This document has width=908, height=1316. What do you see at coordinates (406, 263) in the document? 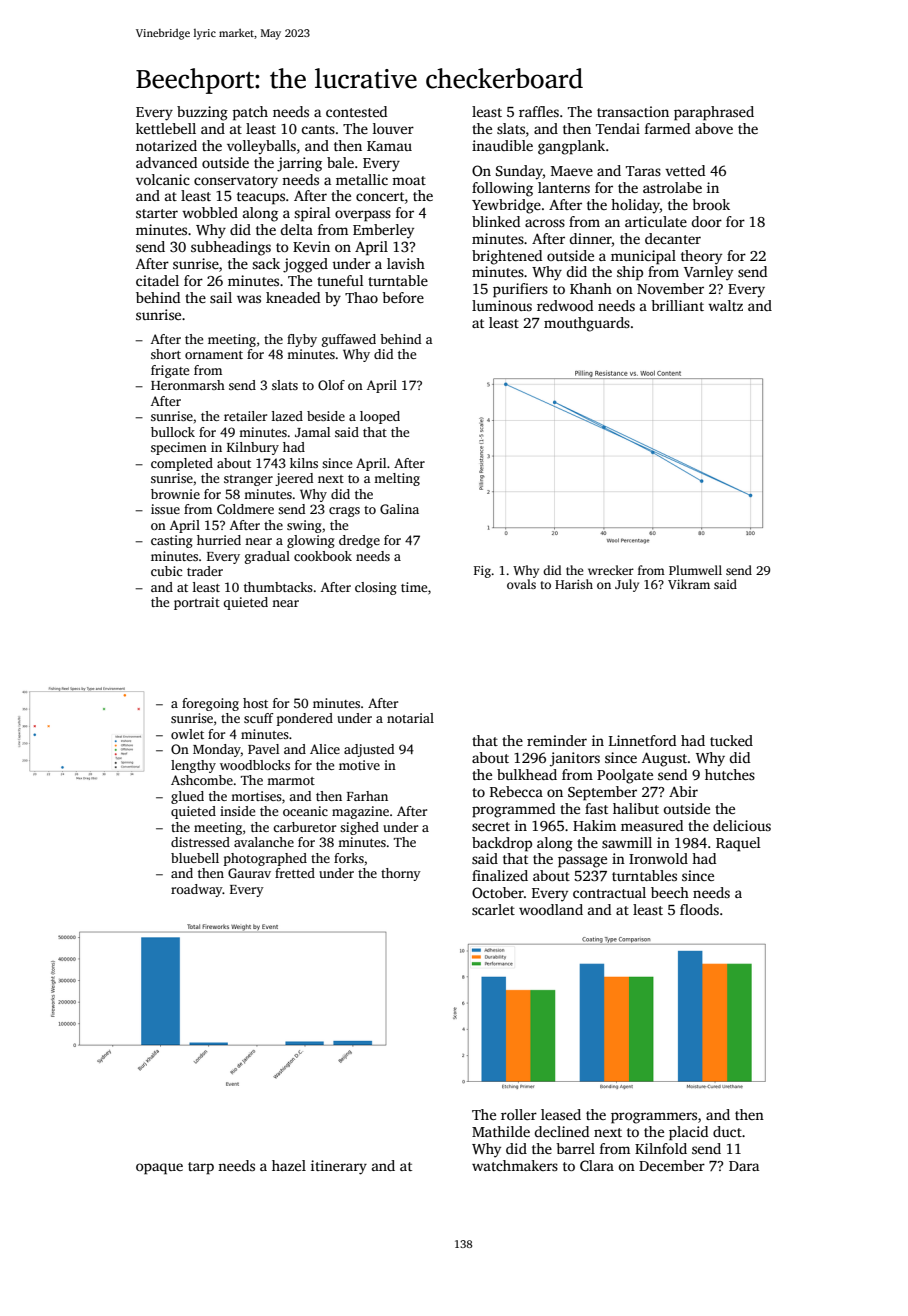
I see `lavish` at bounding box center [406, 263].
